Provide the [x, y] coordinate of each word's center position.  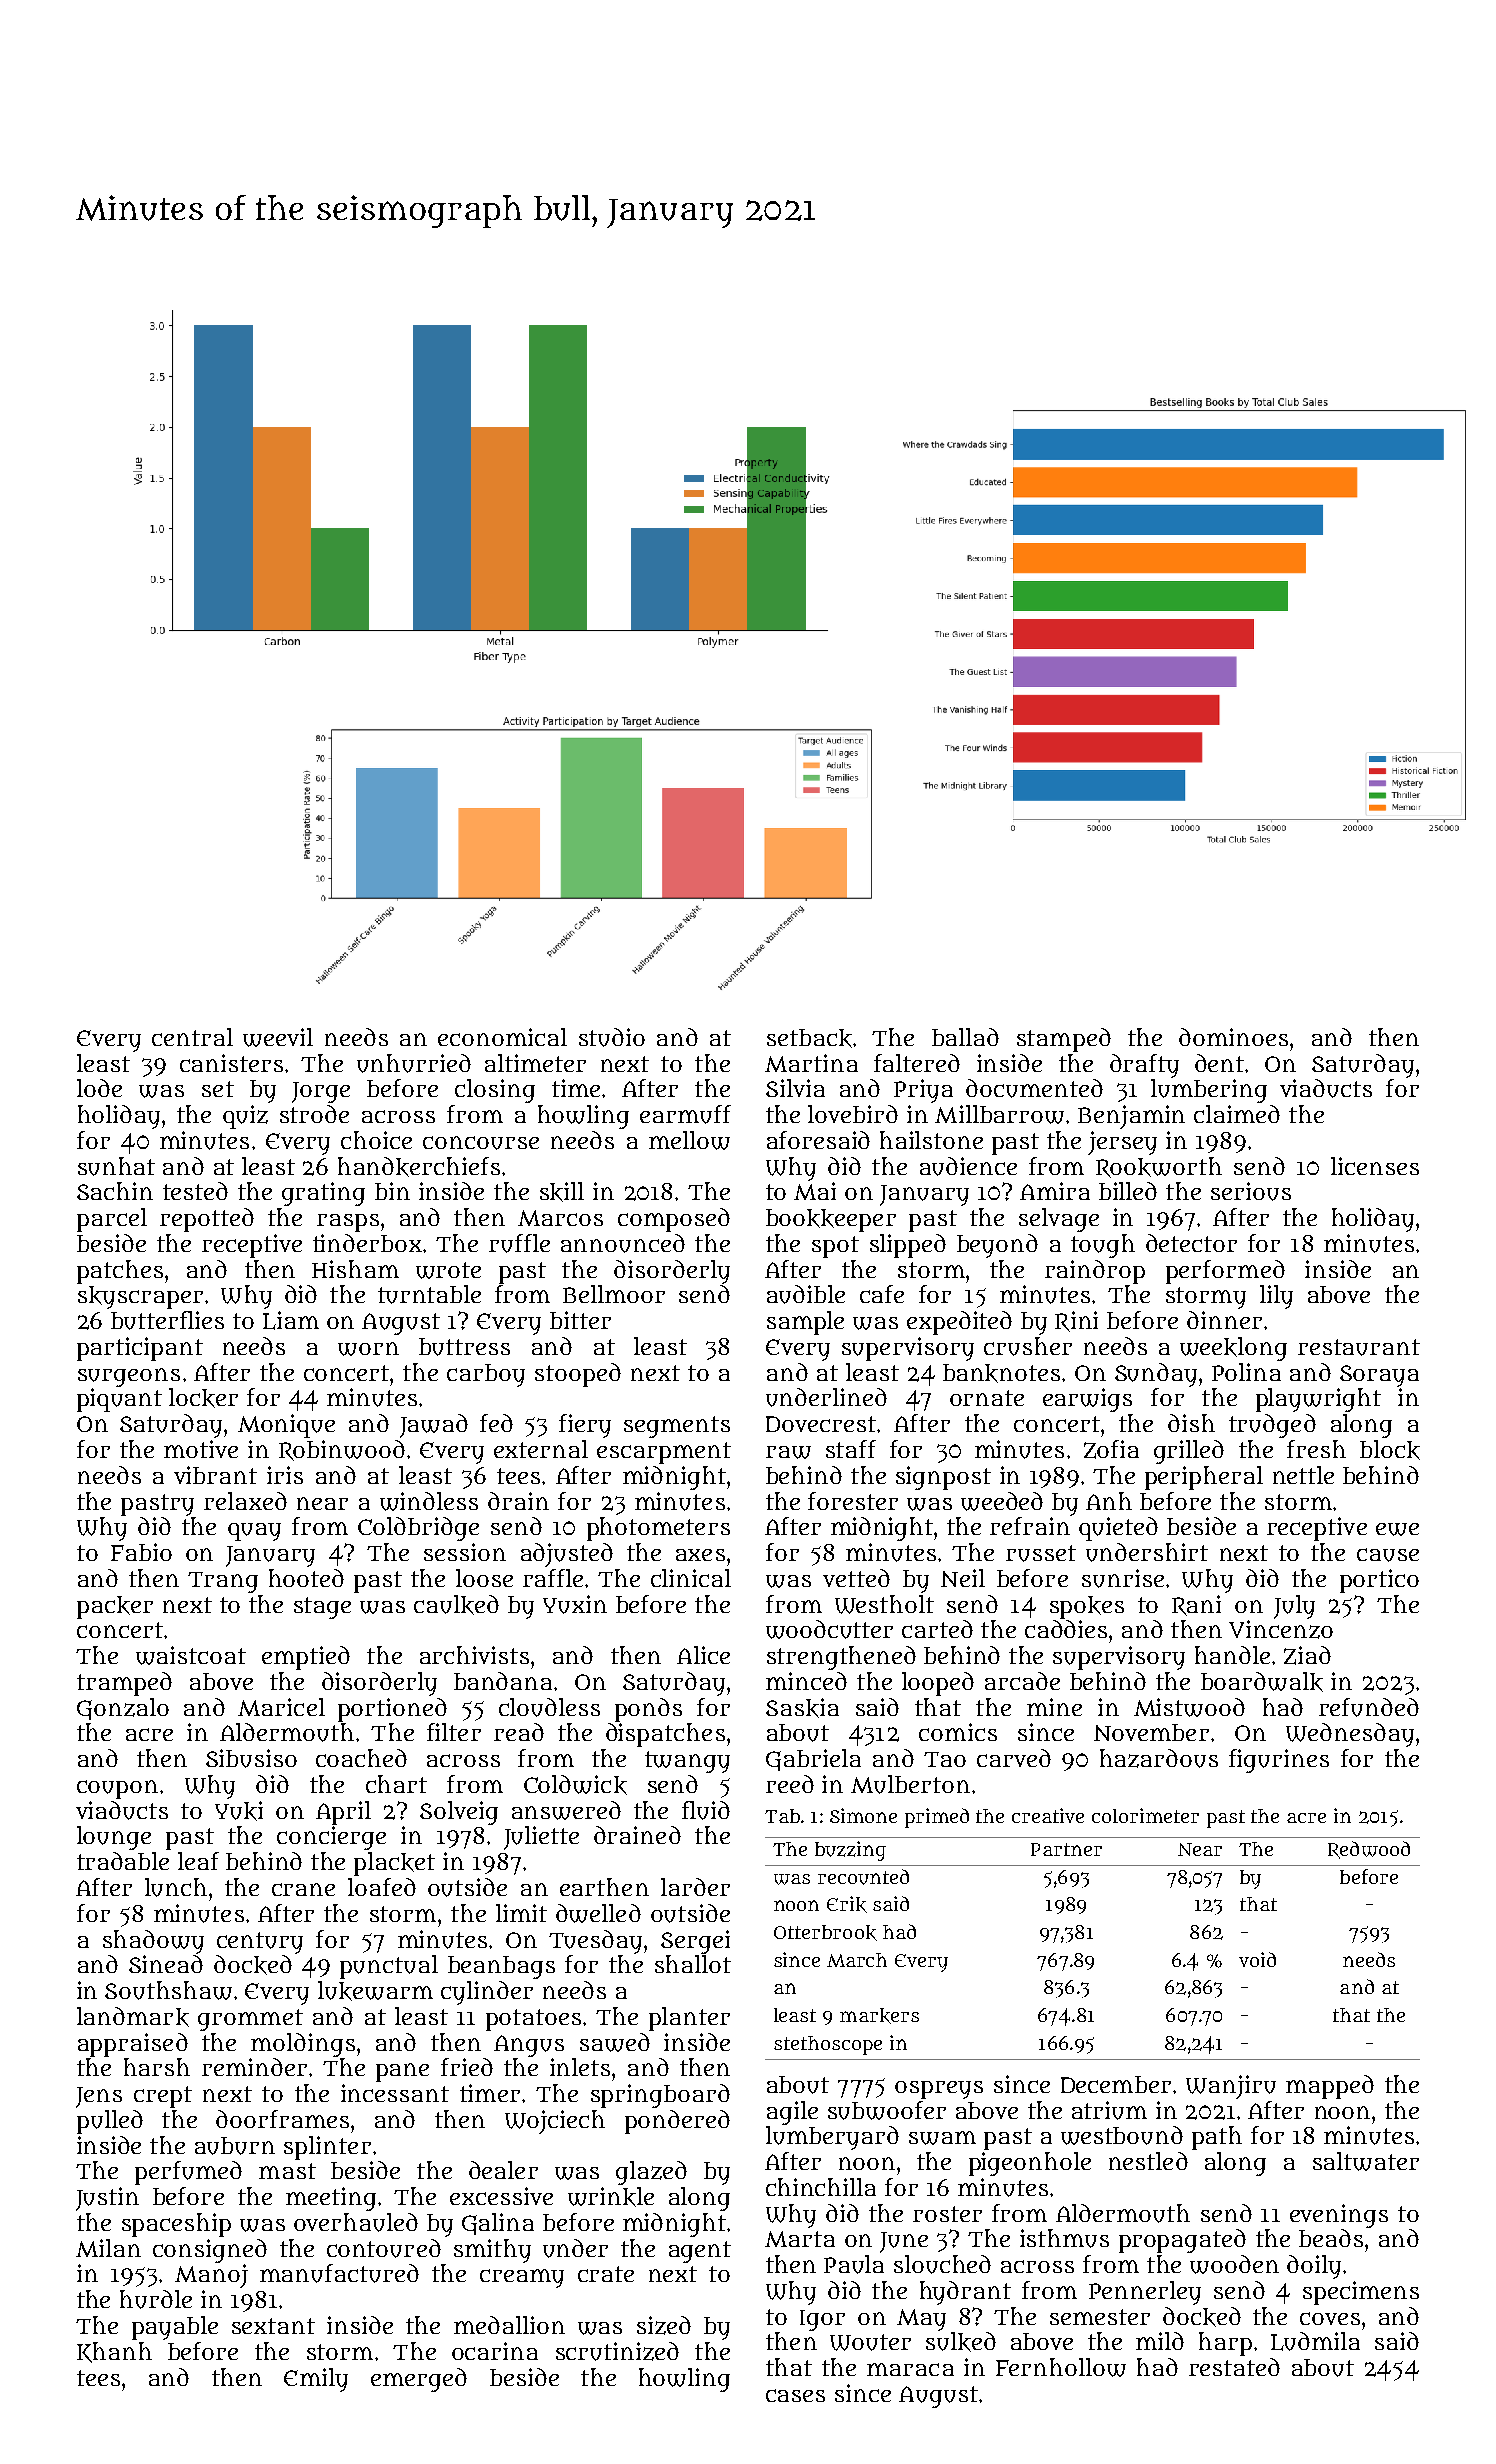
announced [623, 1243]
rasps [348, 1223]
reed [790, 1784]
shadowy [153, 1942]
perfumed [188, 2173]
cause [1388, 1555]
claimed [1237, 1114]
